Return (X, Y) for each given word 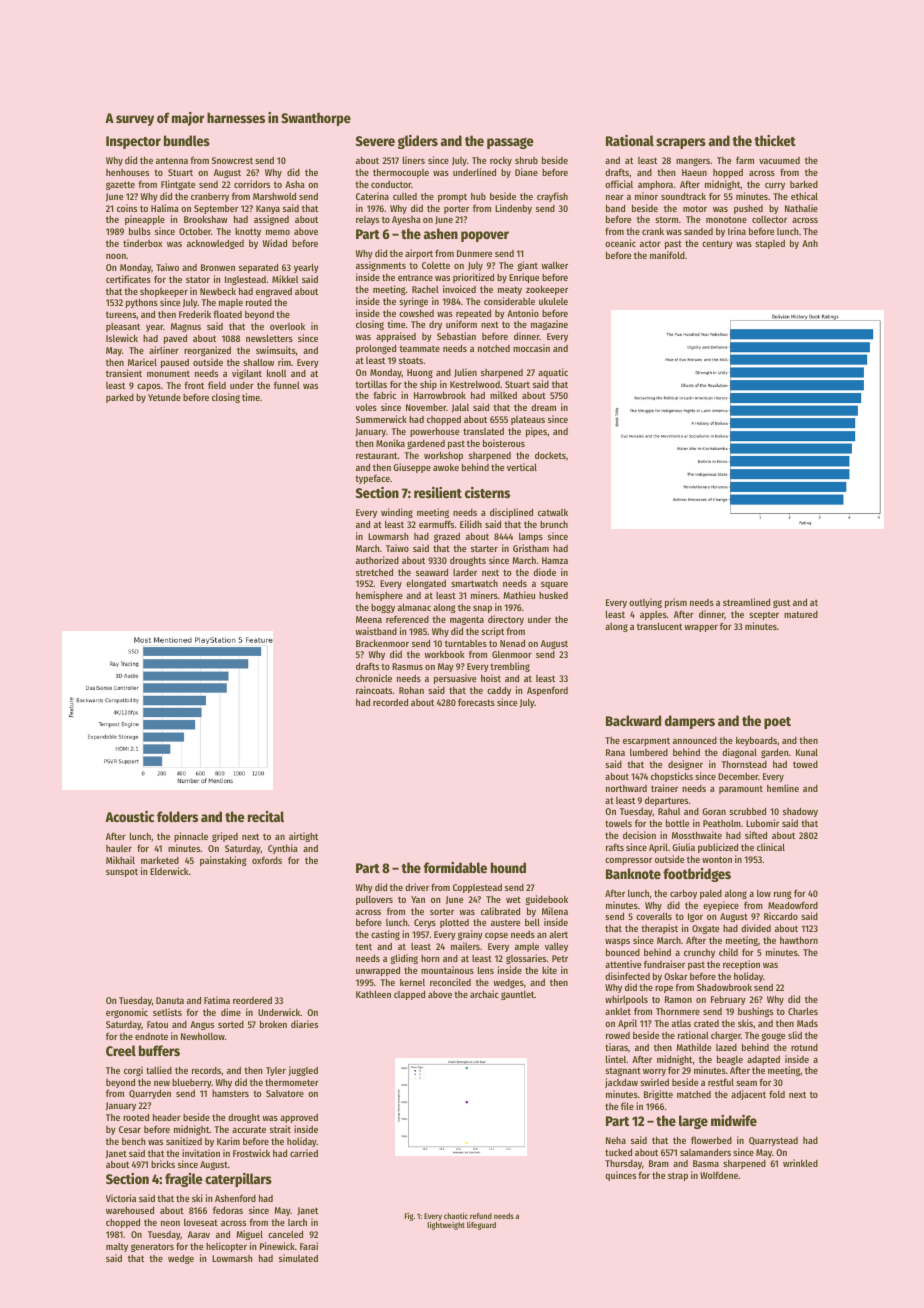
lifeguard (481, 1226)
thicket (775, 140)
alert (558, 934)
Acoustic (129, 816)
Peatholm (722, 823)
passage (510, 143)
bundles (187, 140)
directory (506, 620)
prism (676, 603)
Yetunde (164, 397)
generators (152, 1247)
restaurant (376, 455)
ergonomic (127, 1013)
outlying (645, 603)
